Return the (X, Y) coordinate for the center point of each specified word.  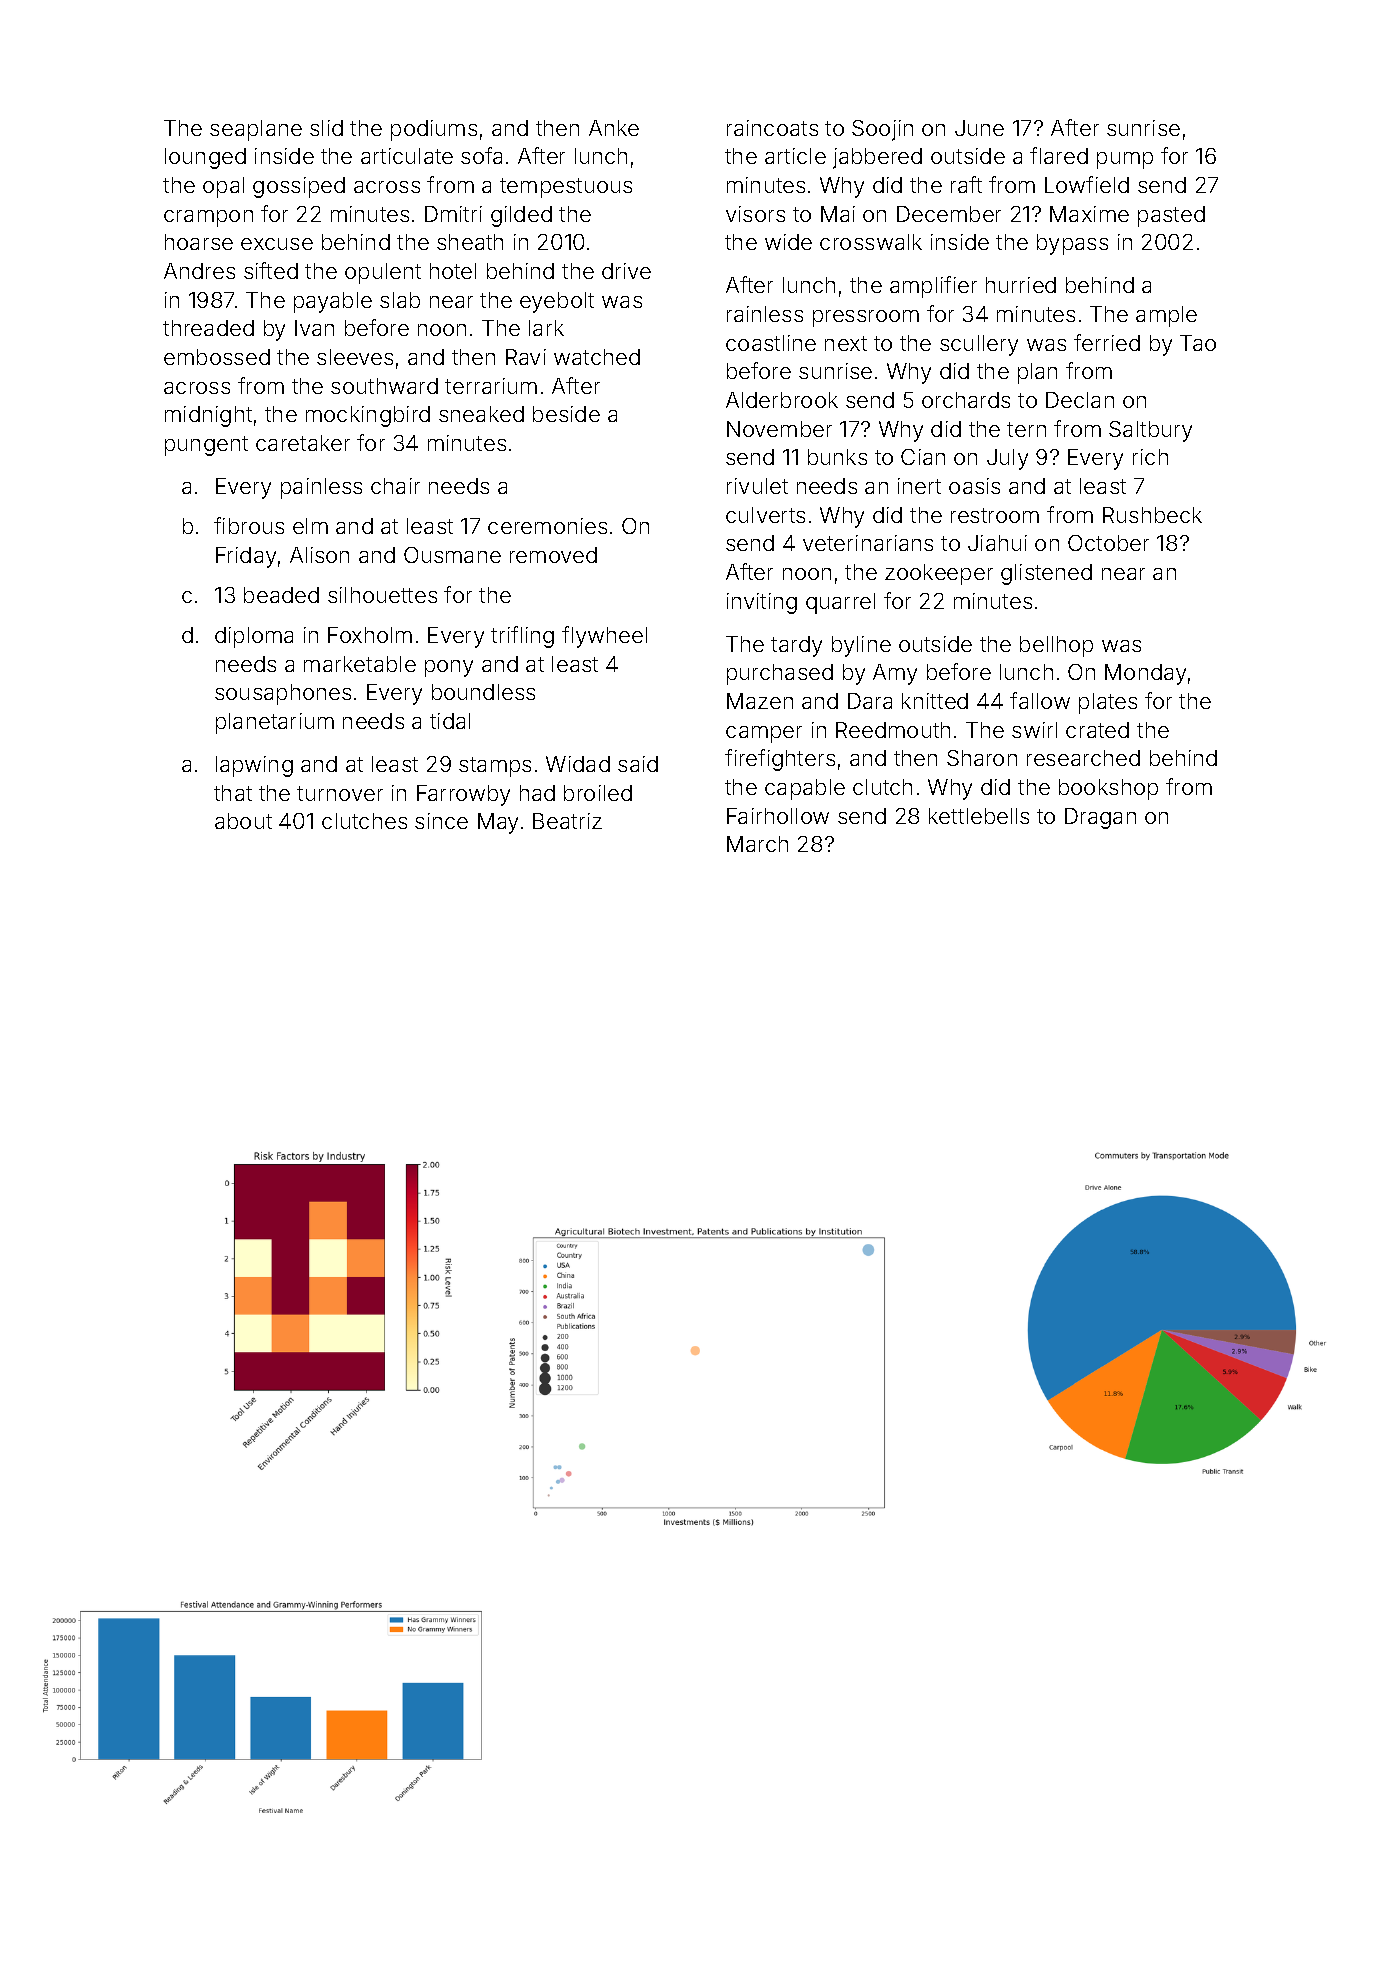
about (243, 821)
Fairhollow (778, 816)
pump (1125, 160)
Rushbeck (1152, 515)
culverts (765, 515)
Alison (319, 555)
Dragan (1100, 818)
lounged (205, 158)
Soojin (882, 130)
